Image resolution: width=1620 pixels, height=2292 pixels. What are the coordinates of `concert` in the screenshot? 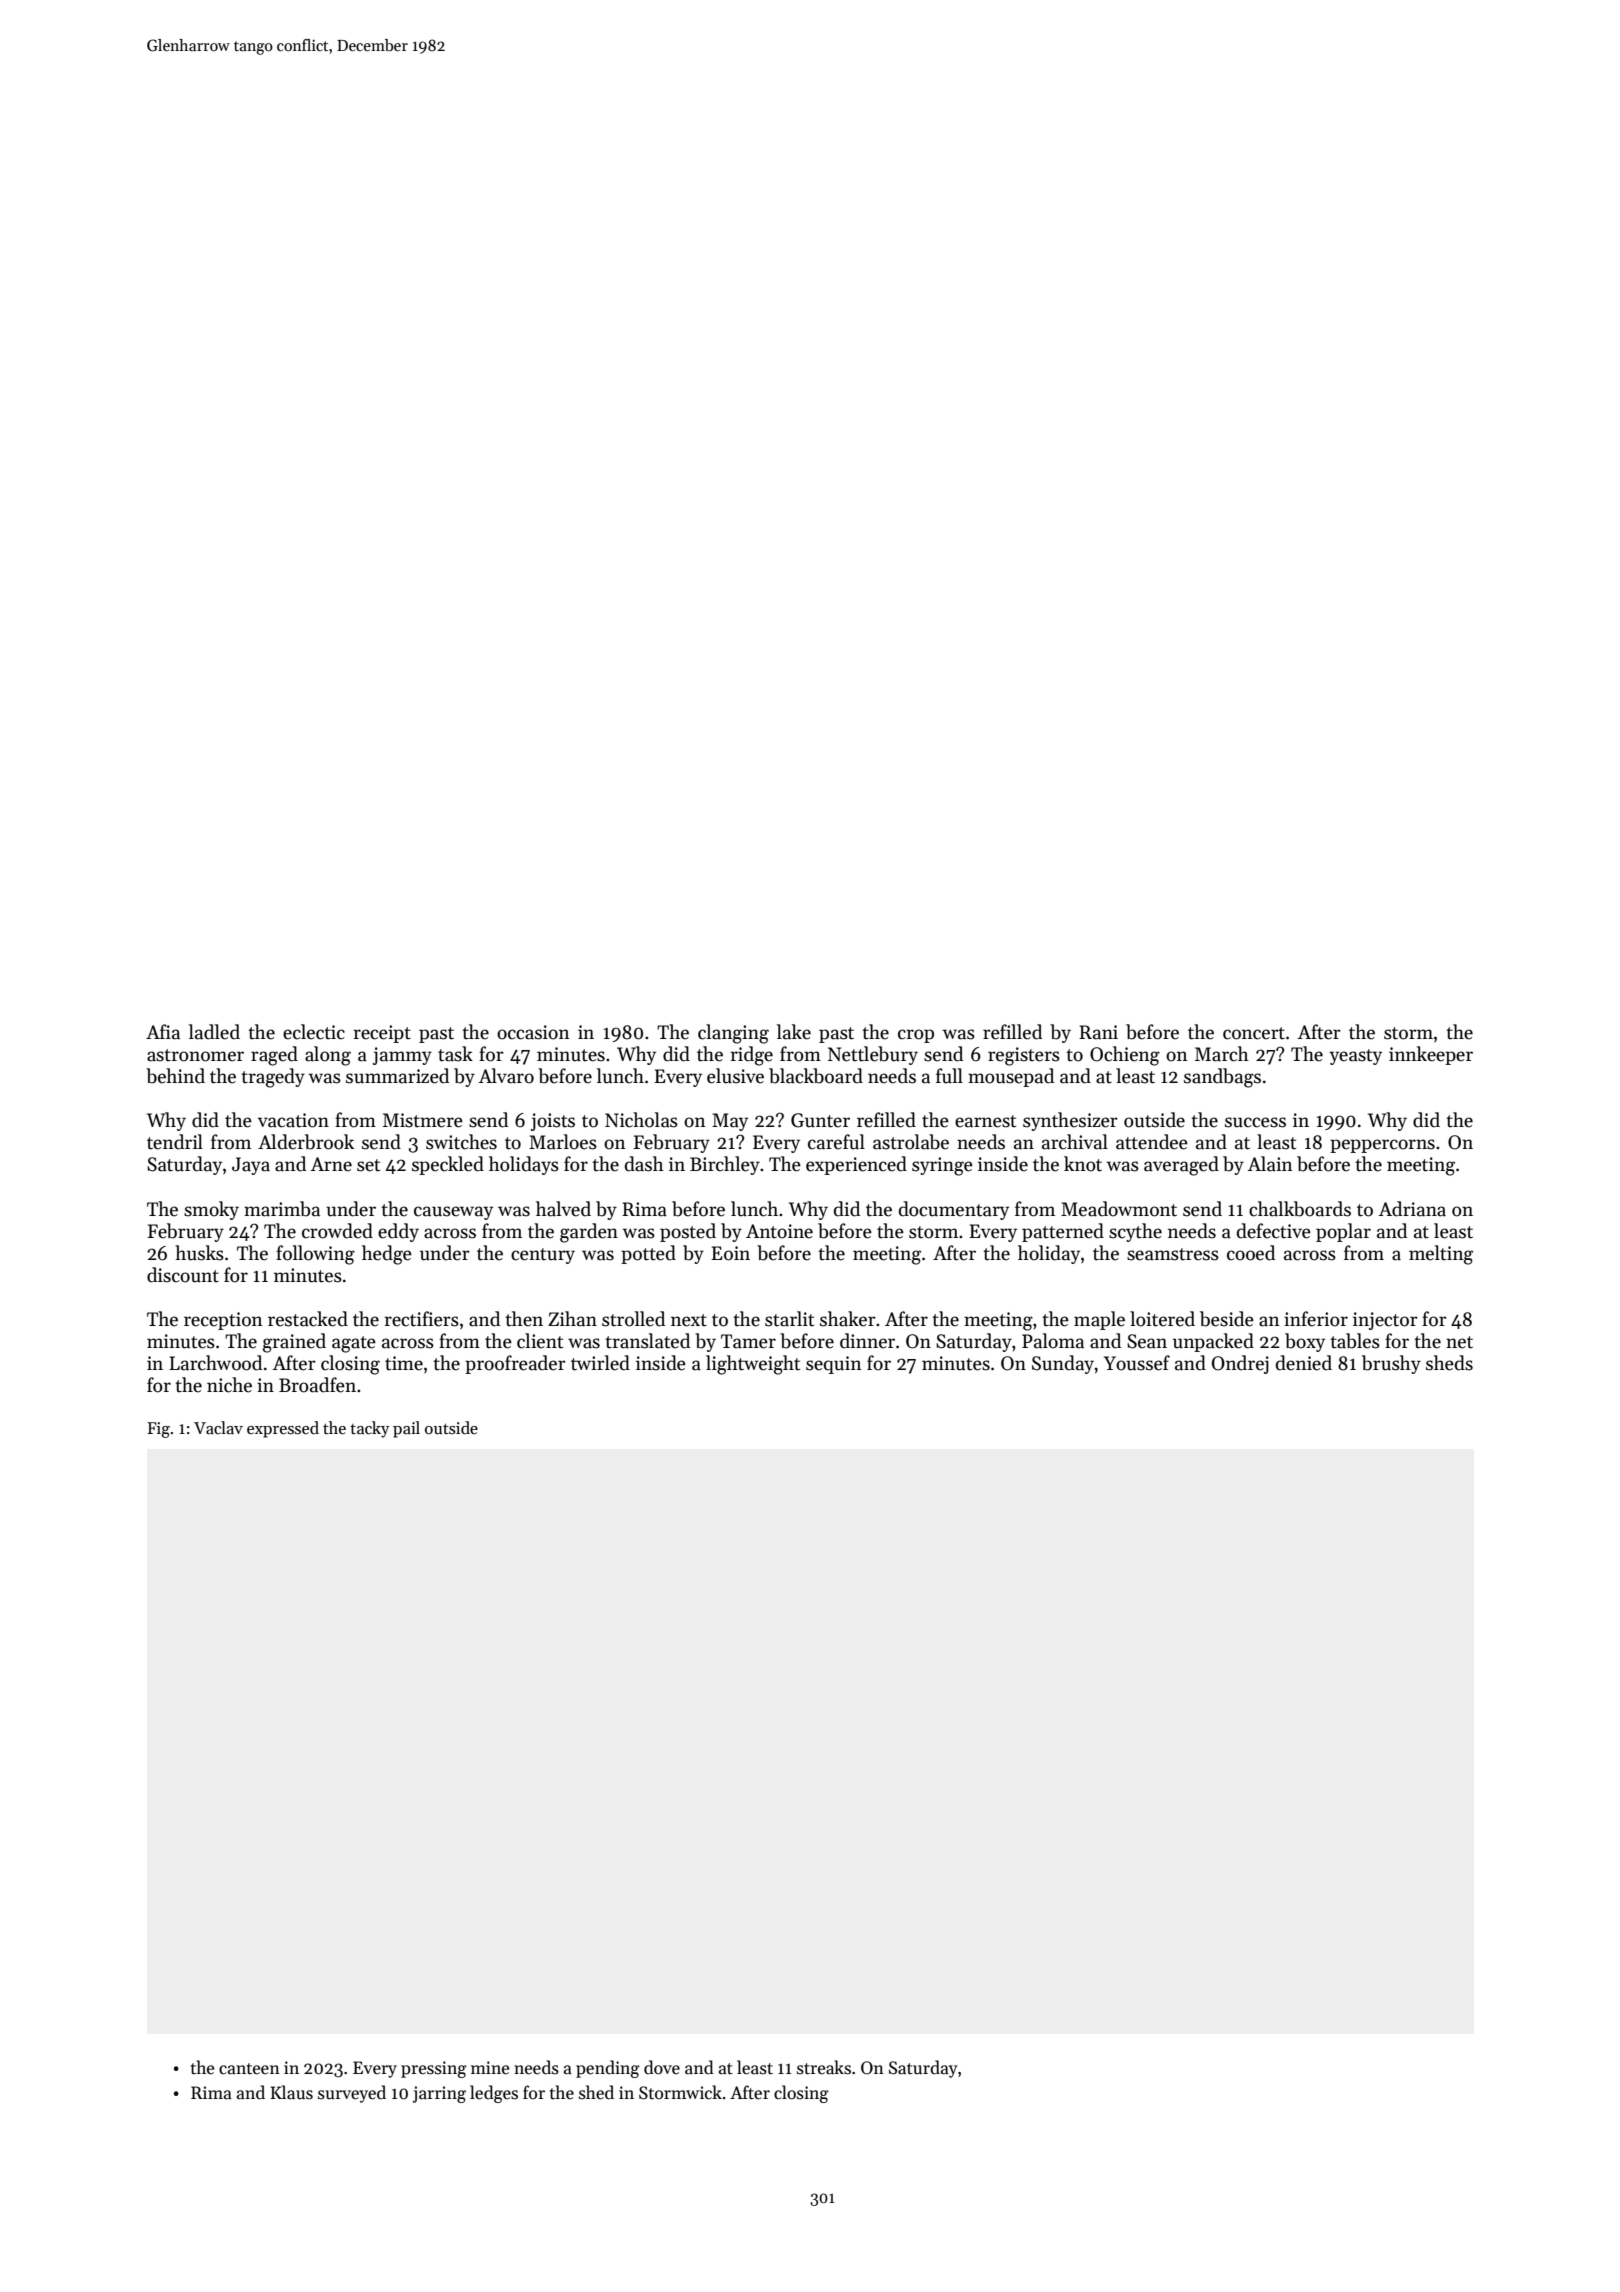 It's located at (1254, 1033).
